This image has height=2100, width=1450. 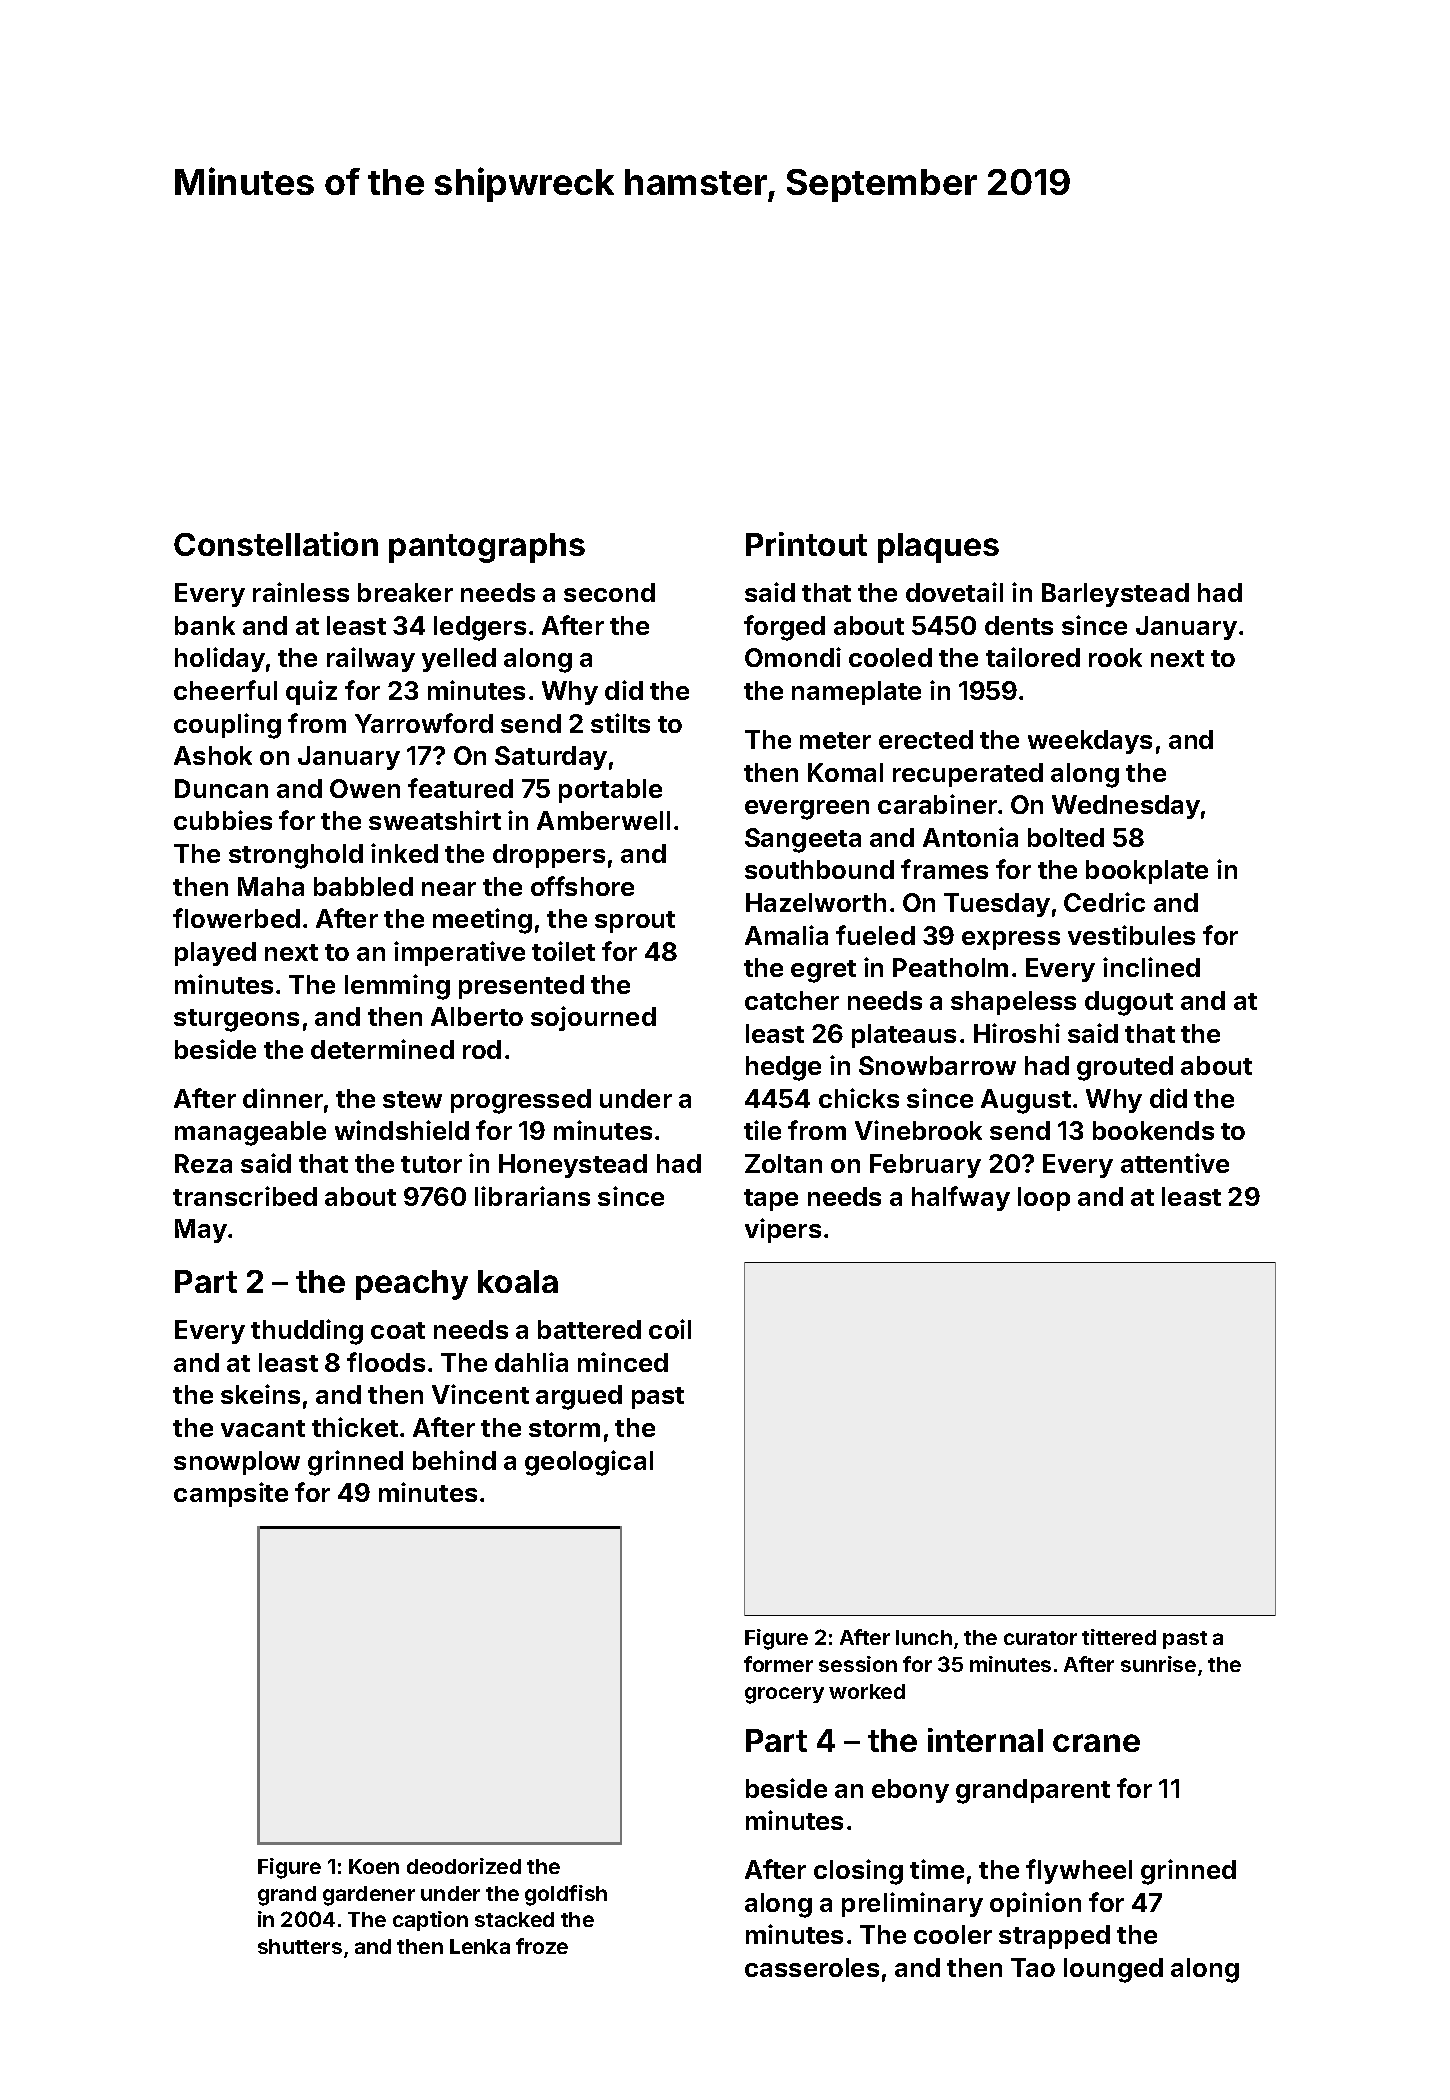 I want to click on shutters, so click(x=300, y=1946).
